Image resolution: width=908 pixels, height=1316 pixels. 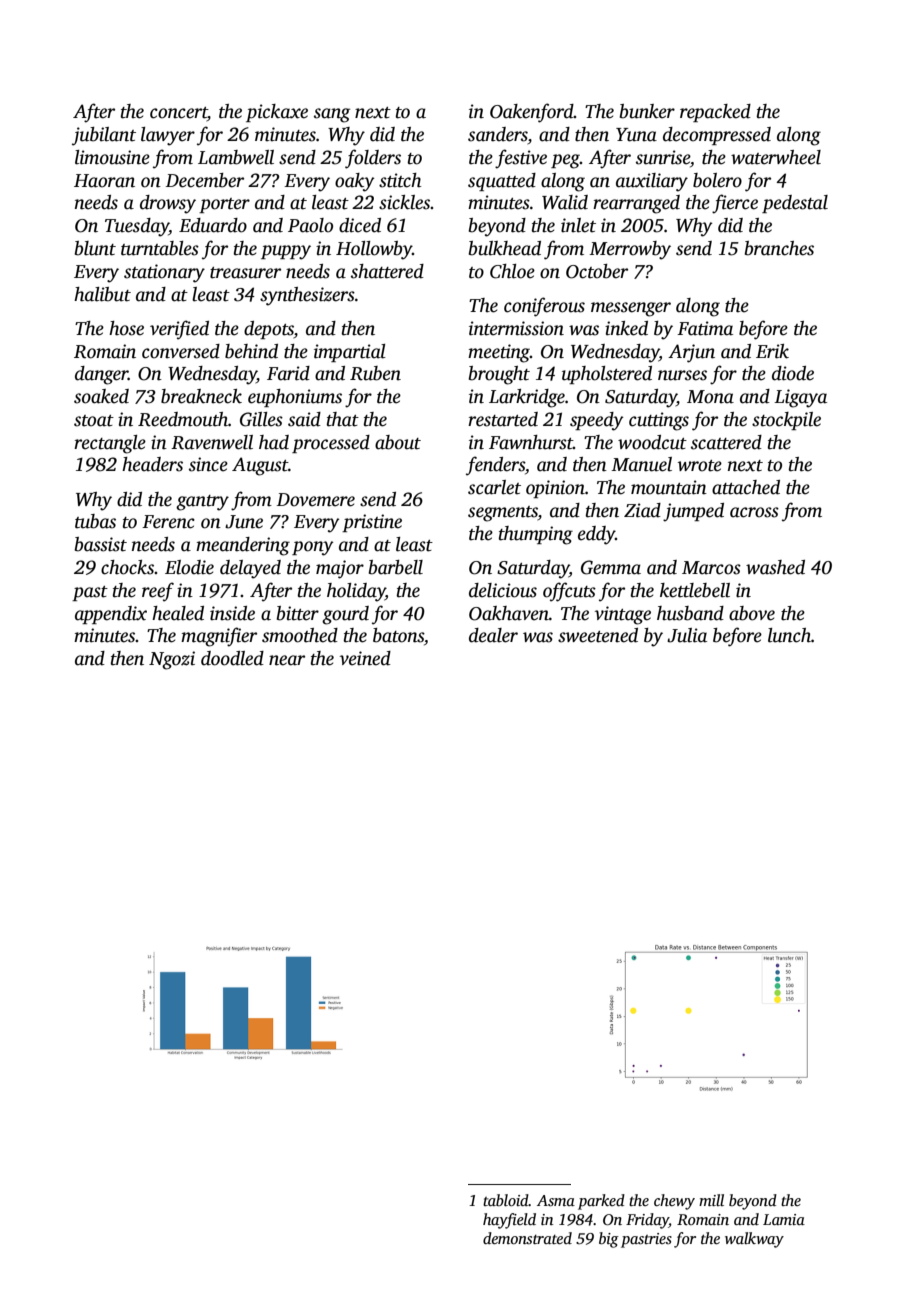 I want to click on pristine, so click(x=372, y=523).
